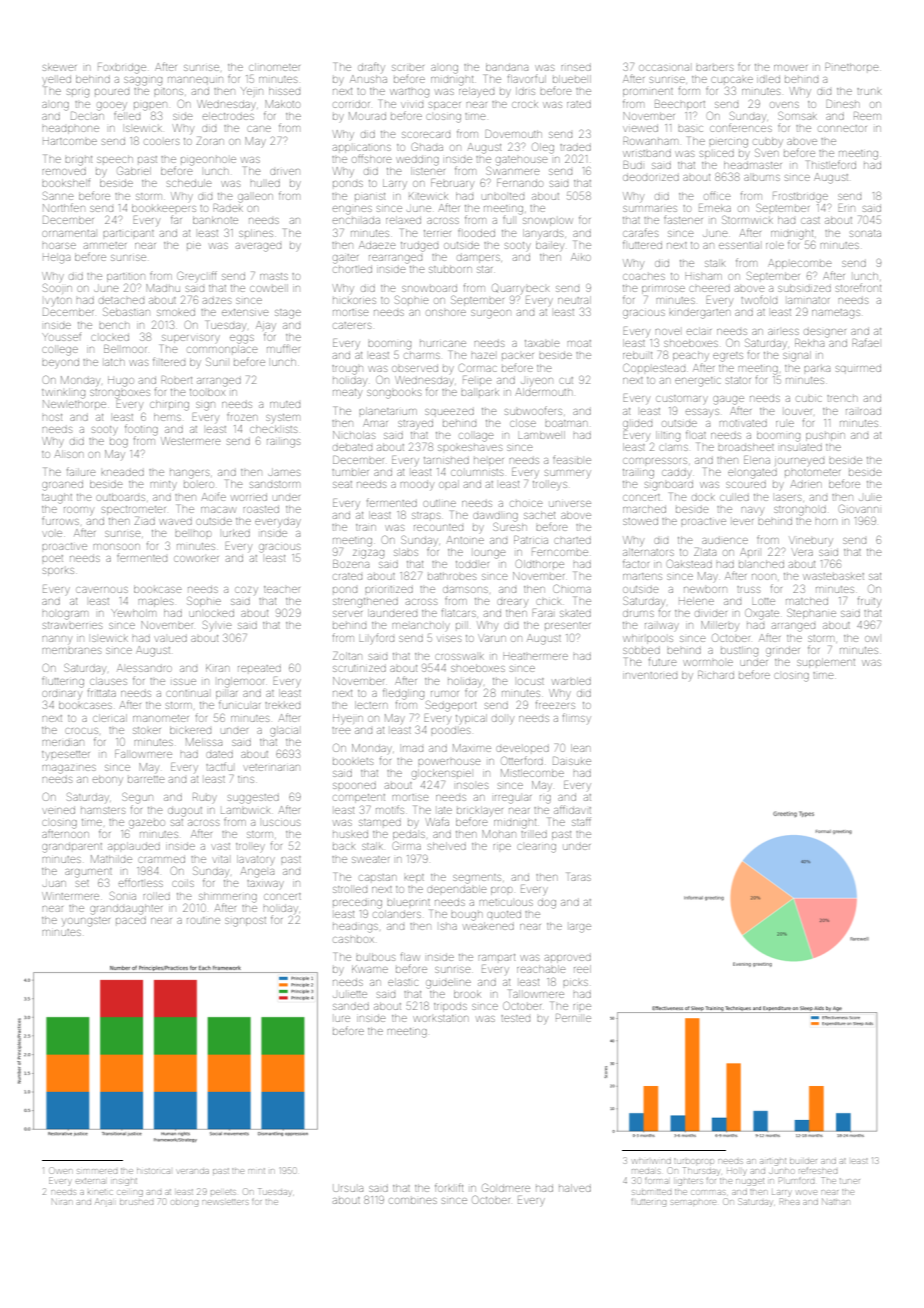  What do you see at coordinates (581, 821) in the screenshot?
I see `staff` at bounding box center [581, 821].
